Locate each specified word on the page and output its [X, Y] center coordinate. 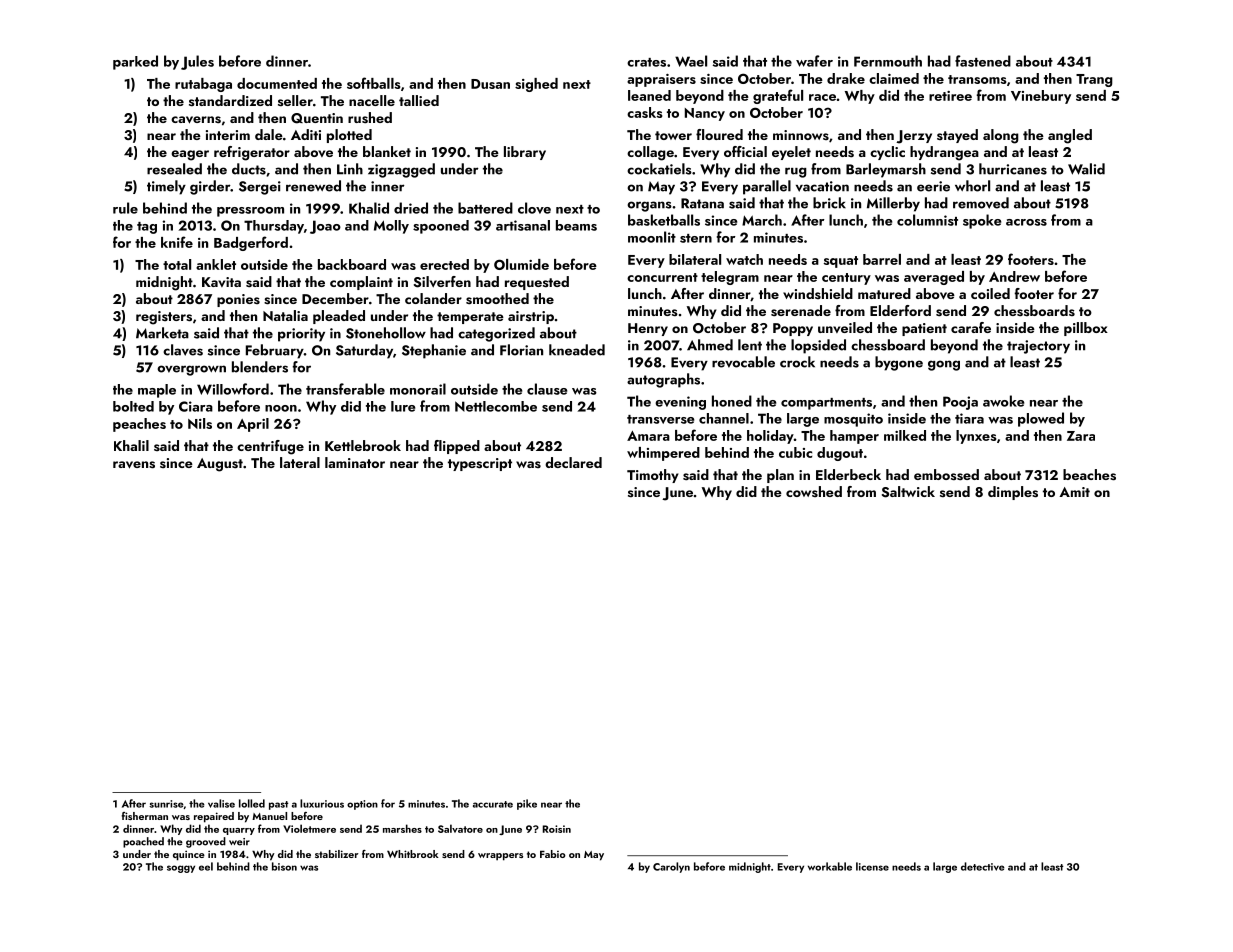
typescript [480, 464]
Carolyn [671, 867]
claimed [894, 78]
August [220, 465]
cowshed [814, 491]
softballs [373, 83]
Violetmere [309, 828]
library [525, 153]
